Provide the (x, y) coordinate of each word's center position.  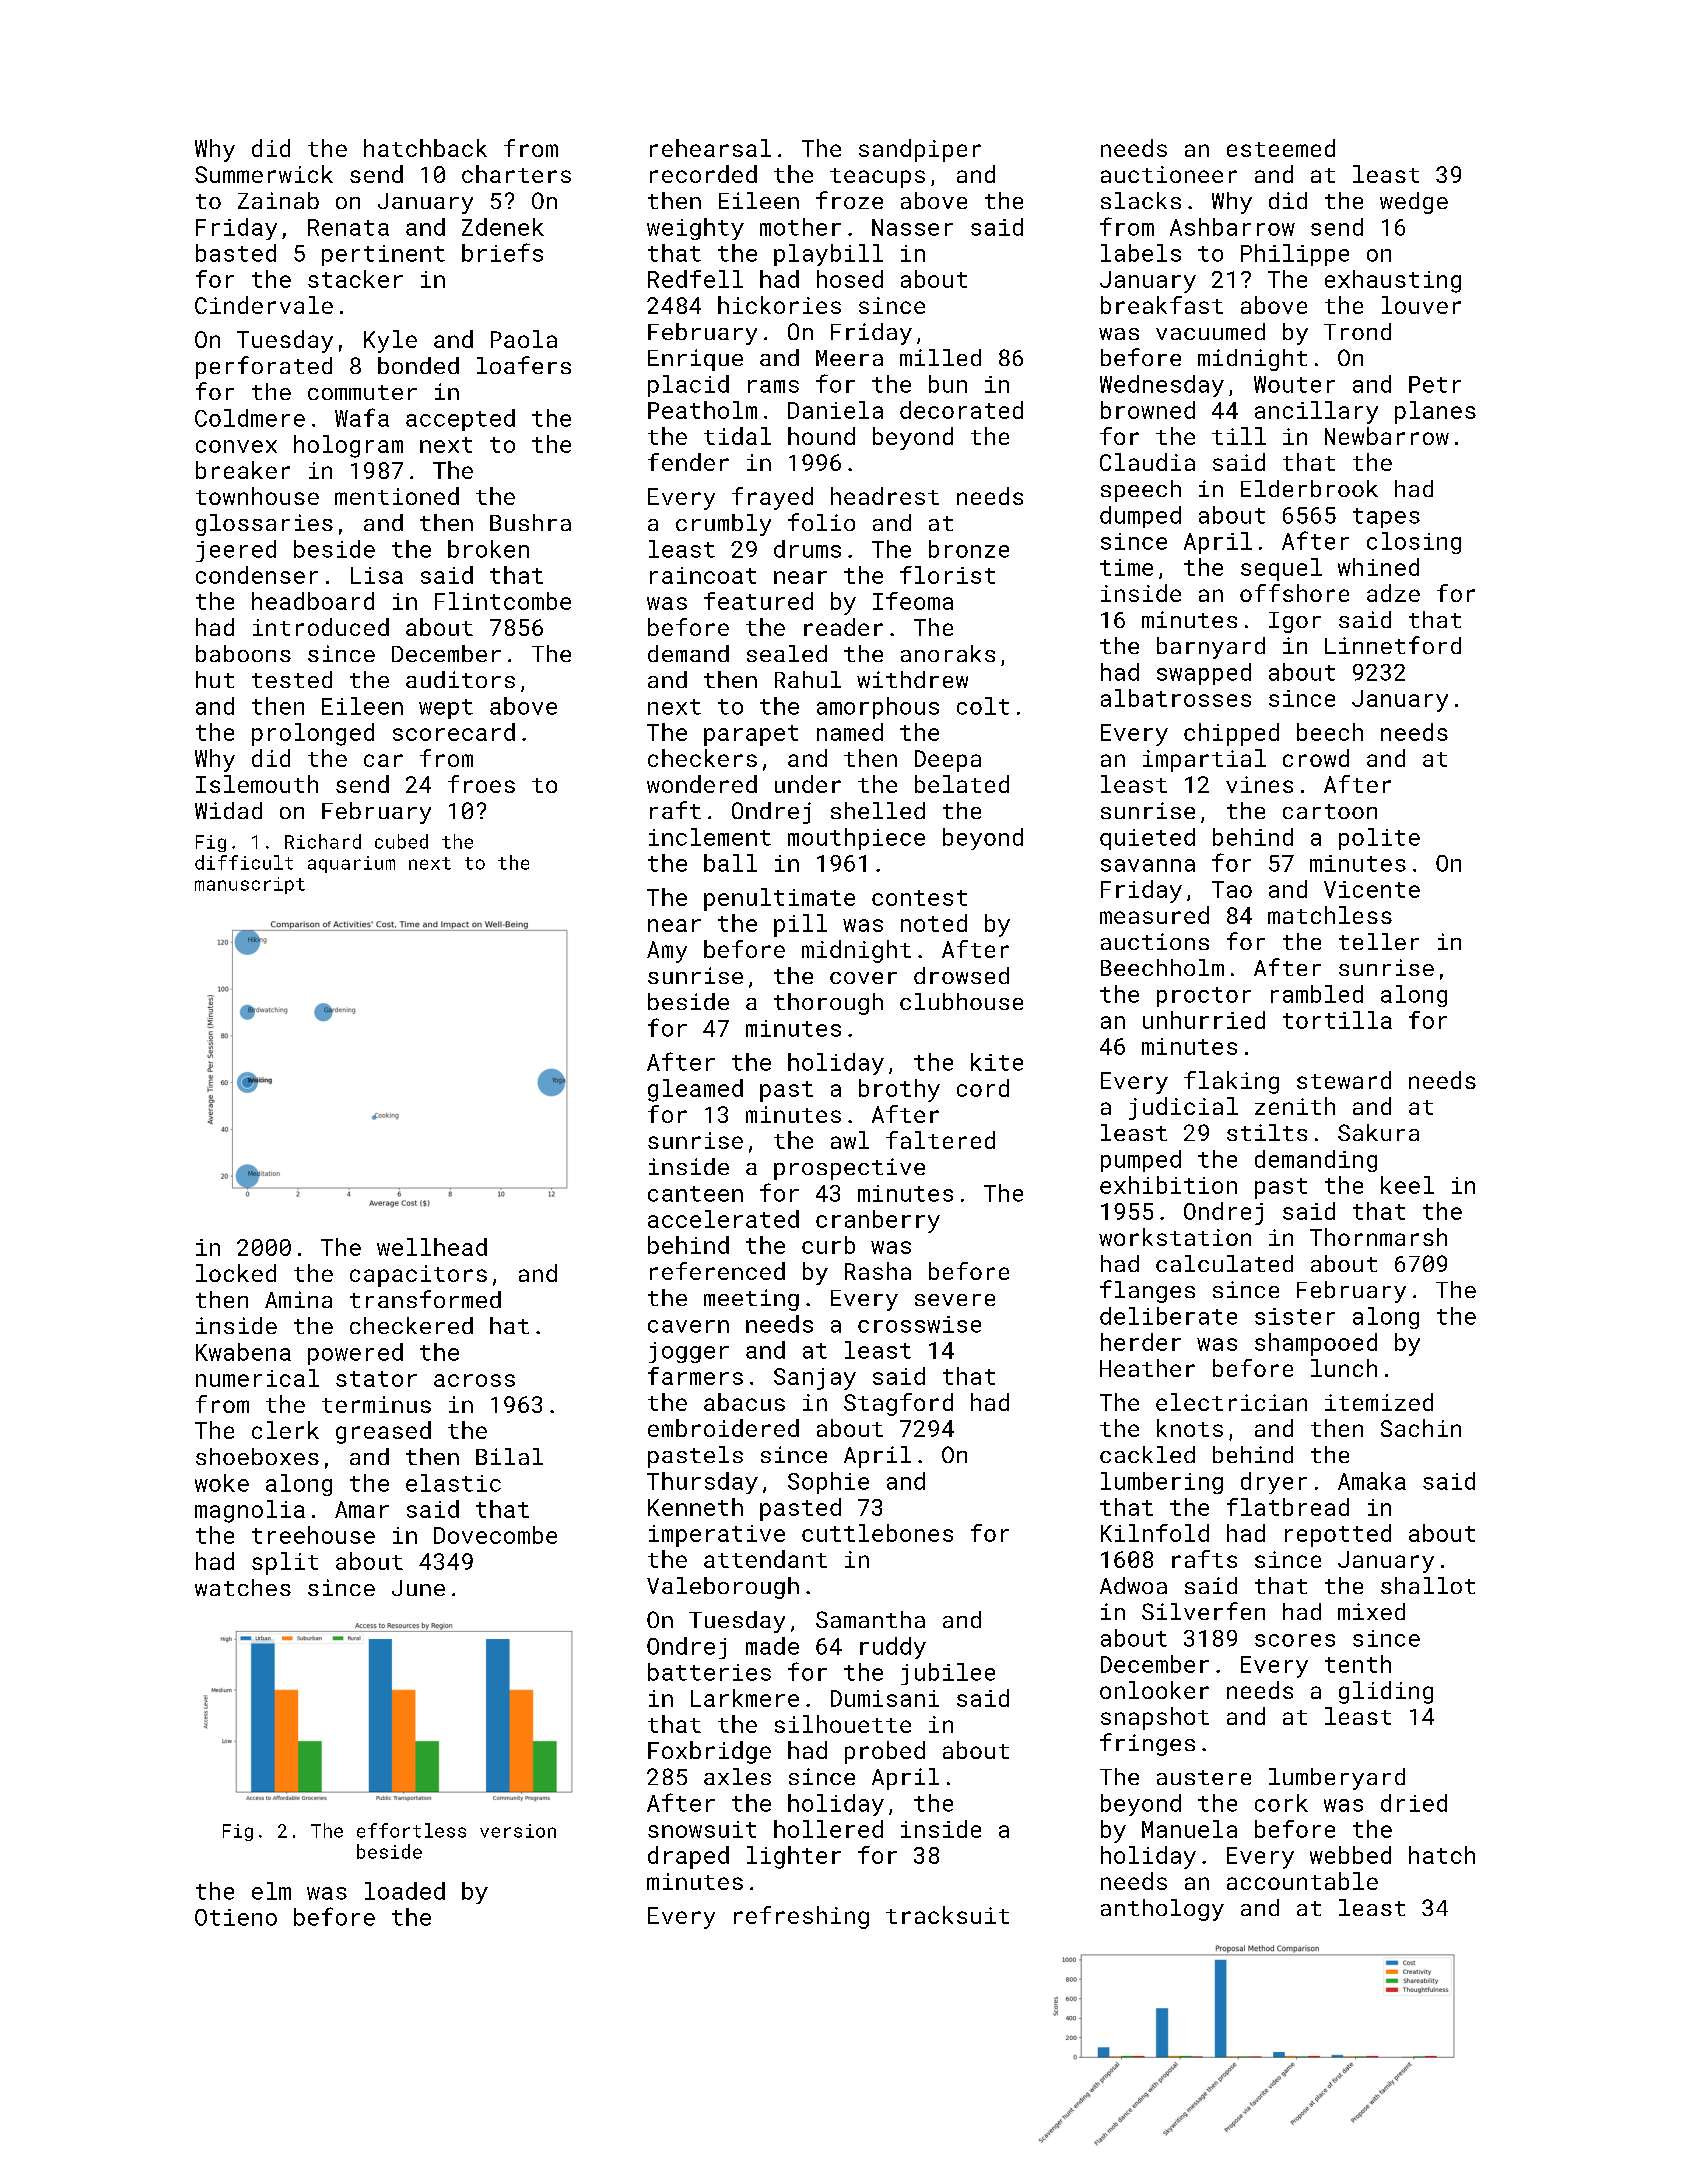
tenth (1358, 1664)
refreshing (801, 1917)
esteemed (1281, 148)
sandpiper (920, 150)
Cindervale (264, 305)
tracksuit (947, 1915)
